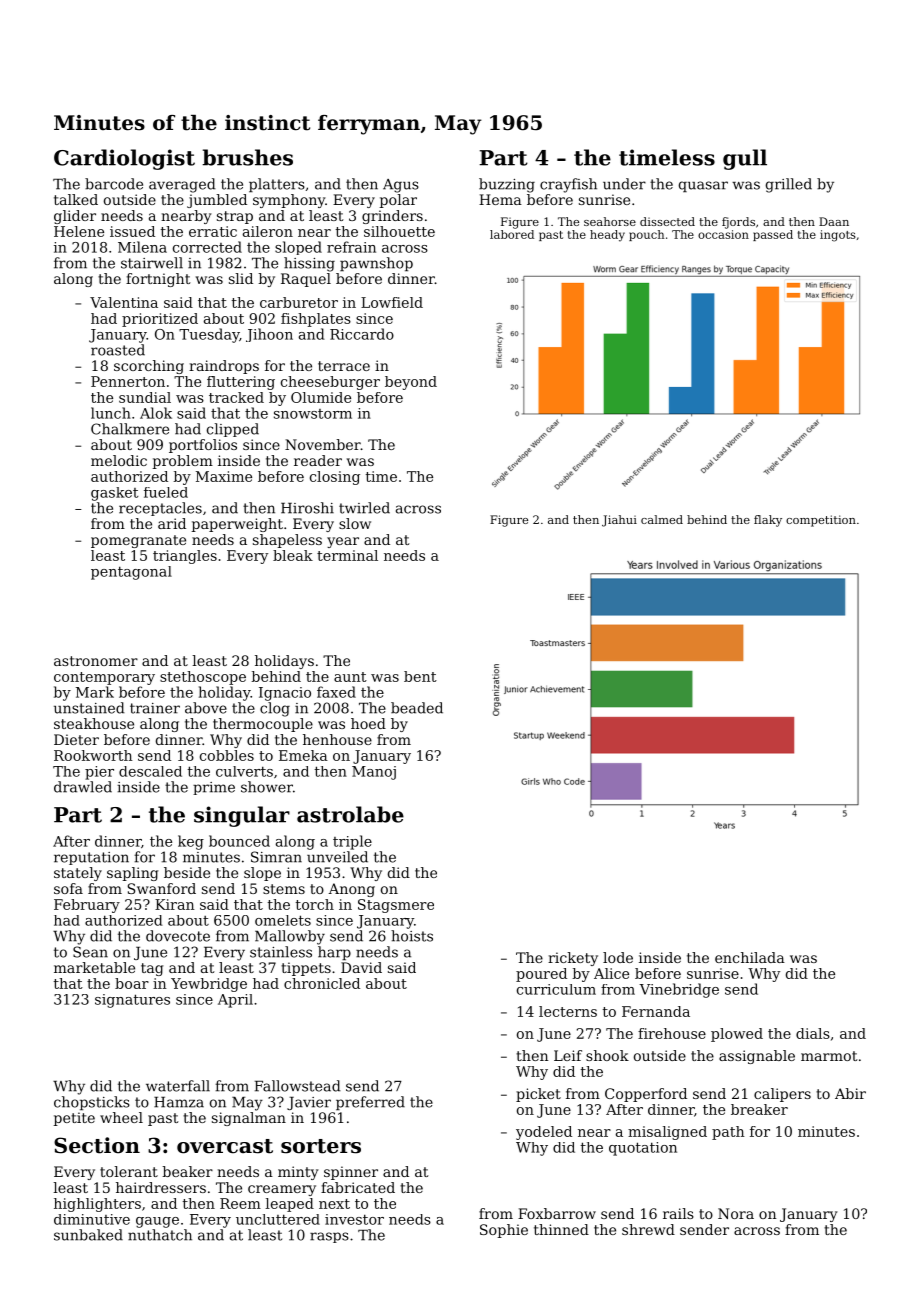 The width and height of the screenshot is (924, 1314). Describe the element at coordinates (556, 989) in the screenshot. I see `curriculum` at that location.
